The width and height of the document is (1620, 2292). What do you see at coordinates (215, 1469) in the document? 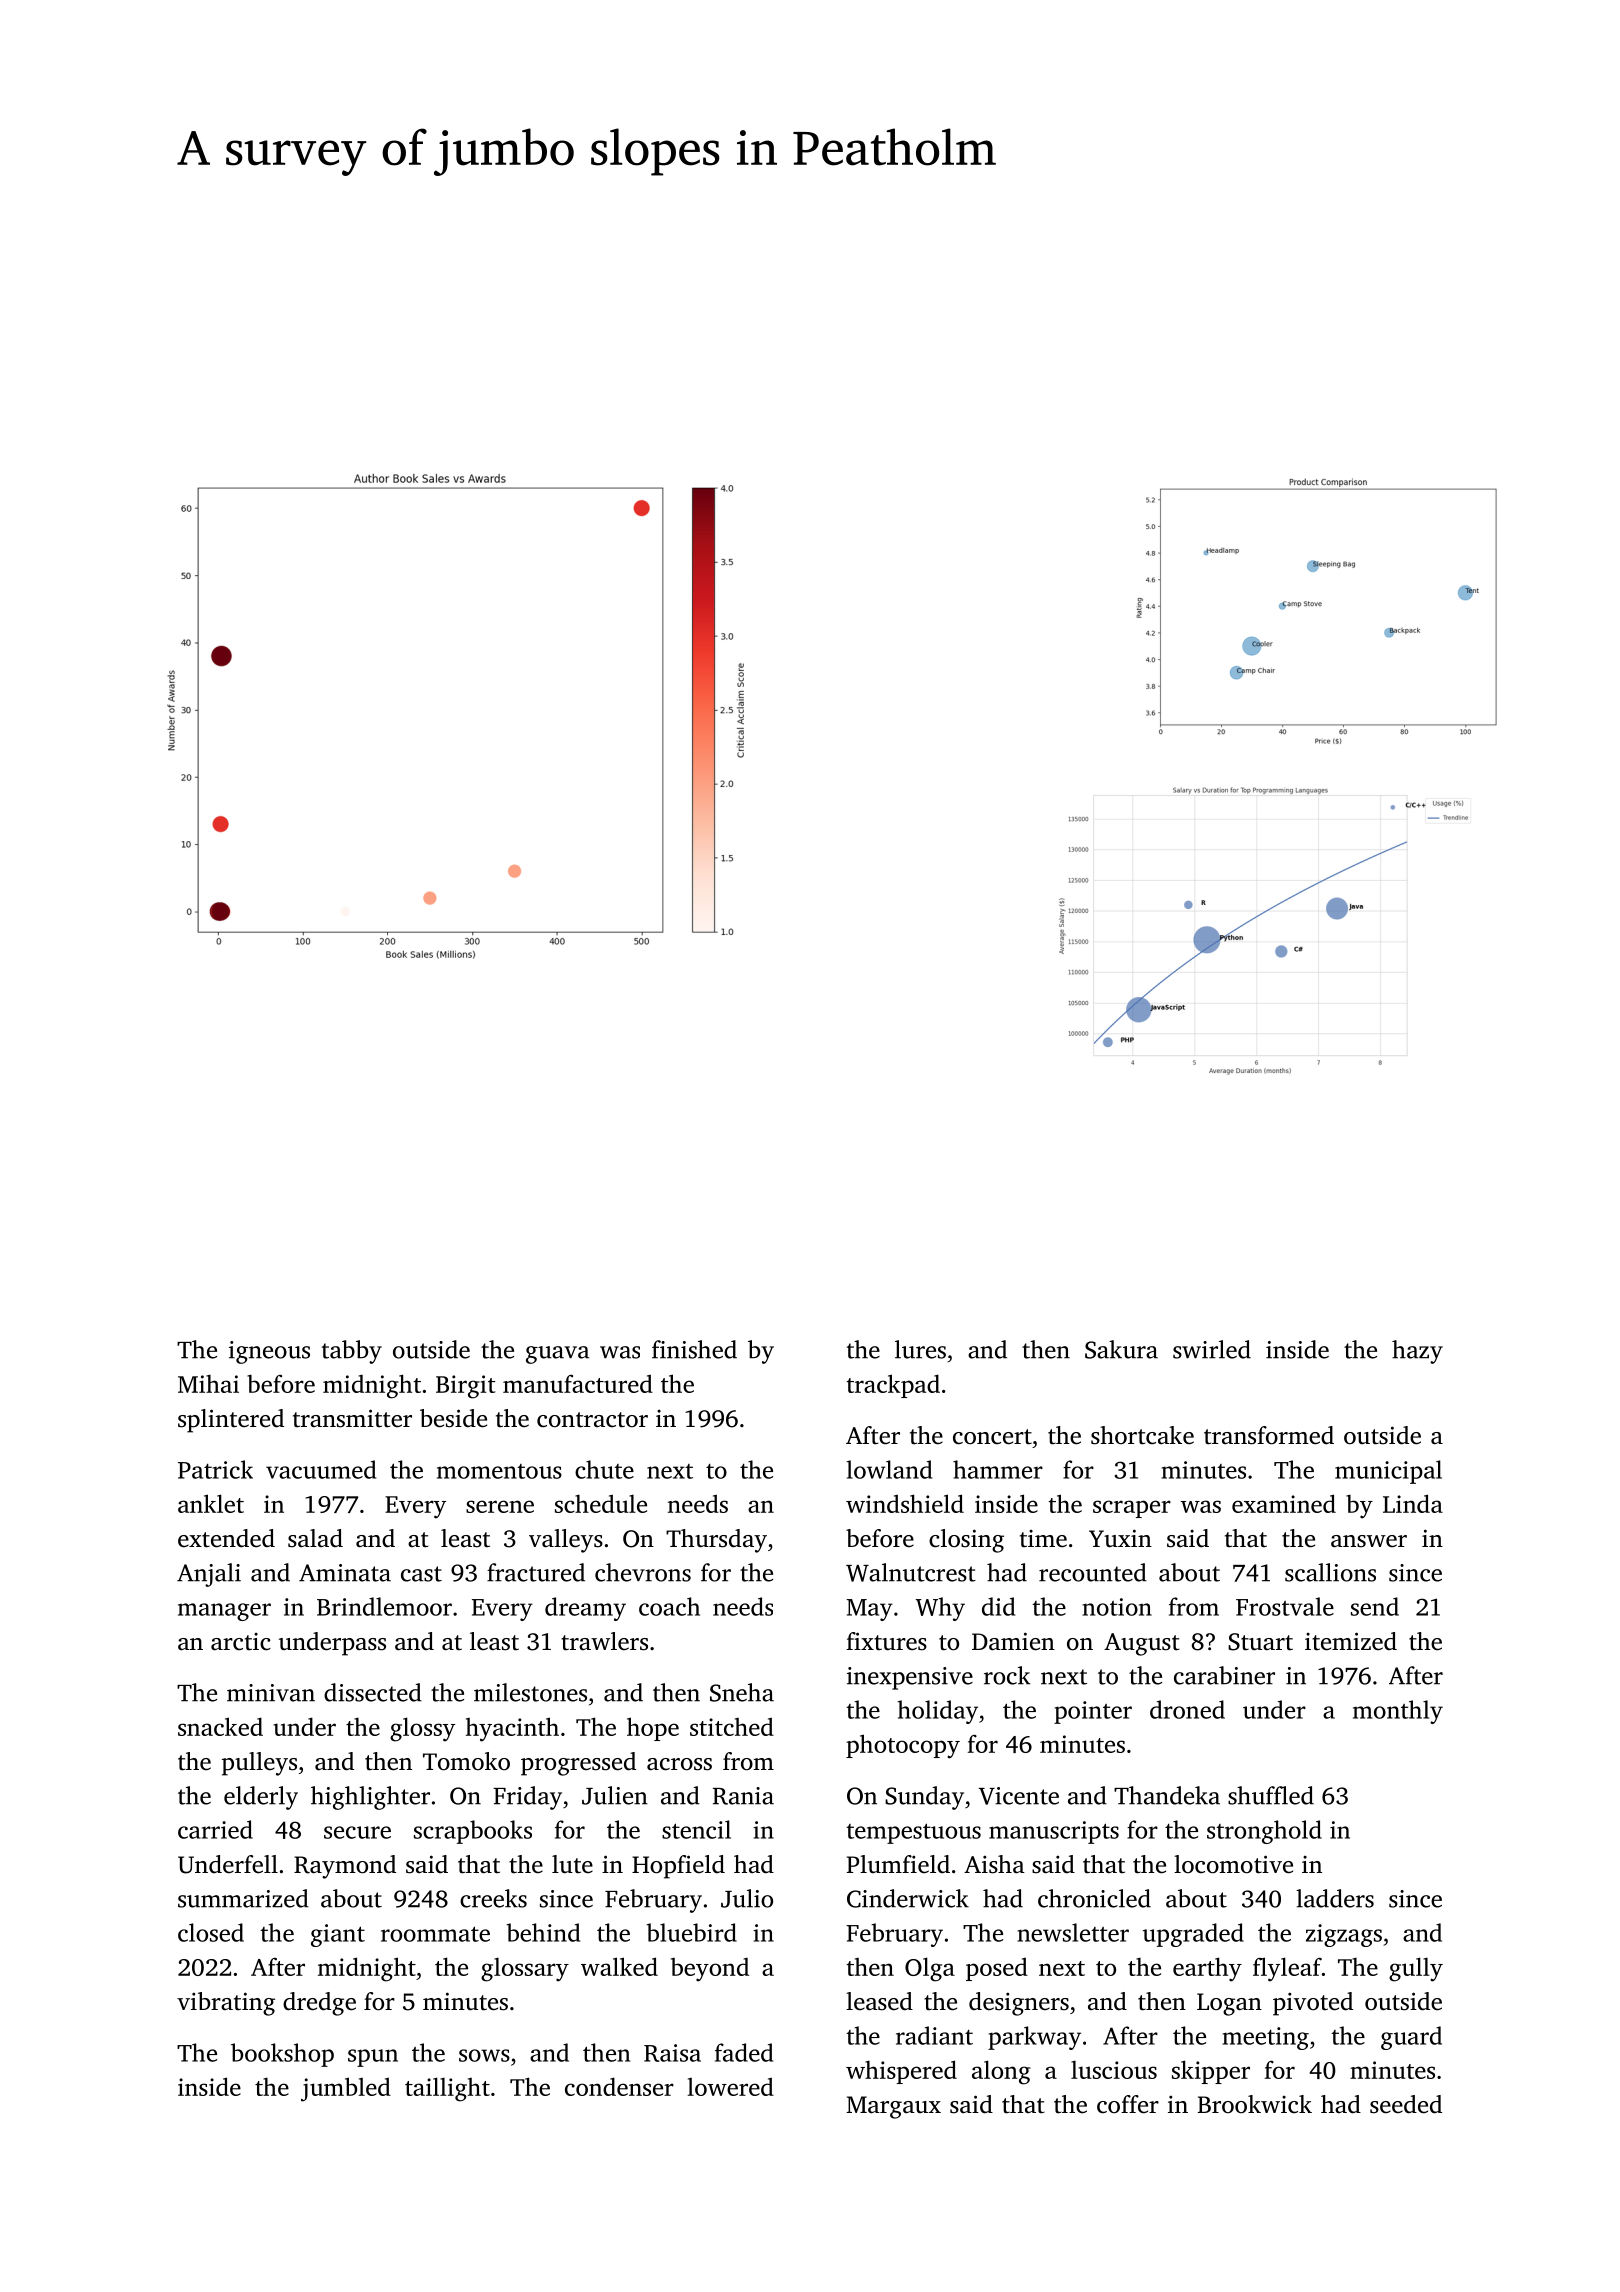
I see `Patrick` at bounding box center [215, 1469].
